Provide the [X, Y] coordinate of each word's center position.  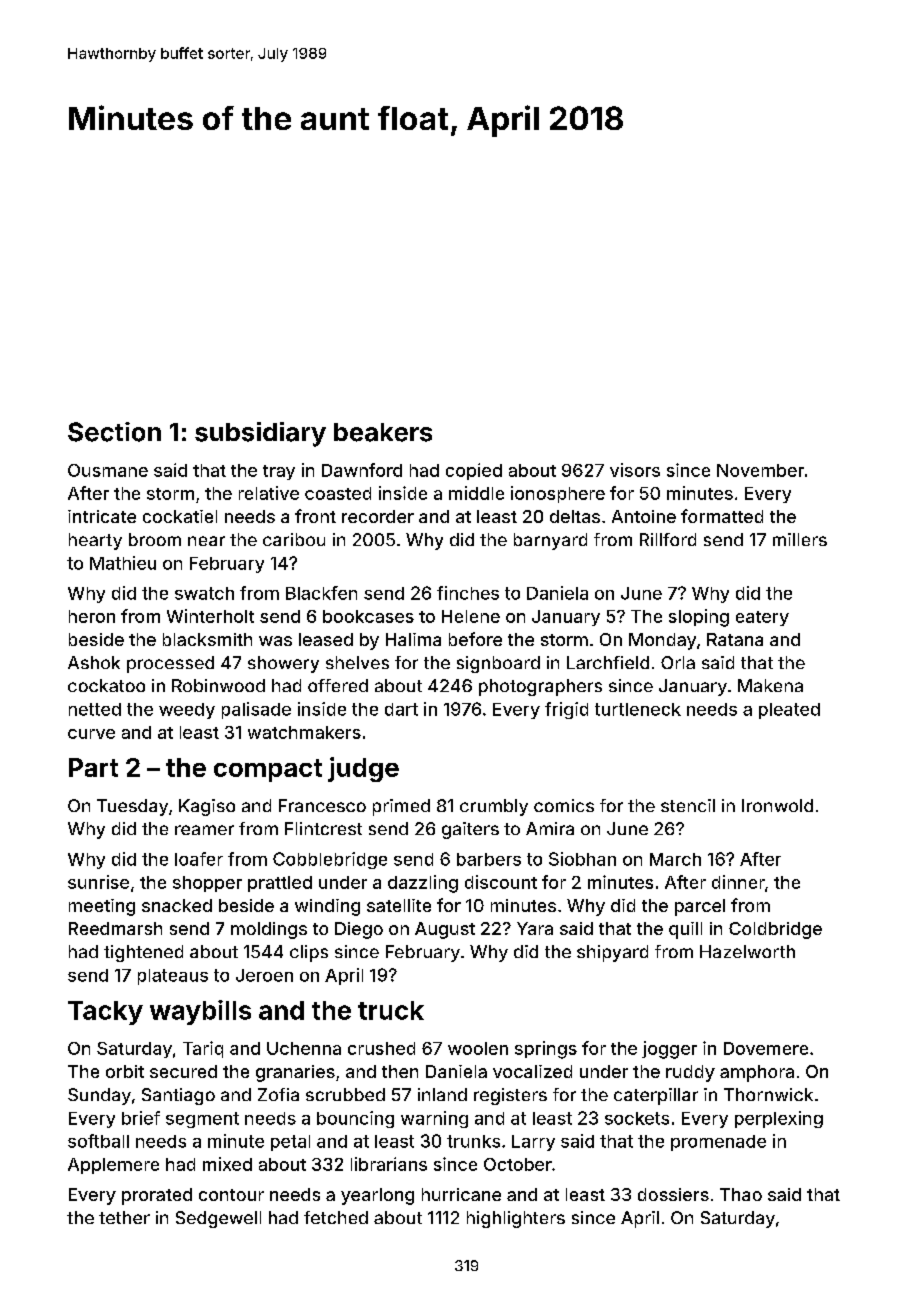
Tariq [203, 1049]
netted [95, 709]
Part [93, 767]
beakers [383, 432]
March [675, 859]
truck [391, 1010]
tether [124, 1217]
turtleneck [638, 709]
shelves [357, 662]
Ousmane [108, 470]
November [760, 470]
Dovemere [766, 1048]
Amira [550, 828]
